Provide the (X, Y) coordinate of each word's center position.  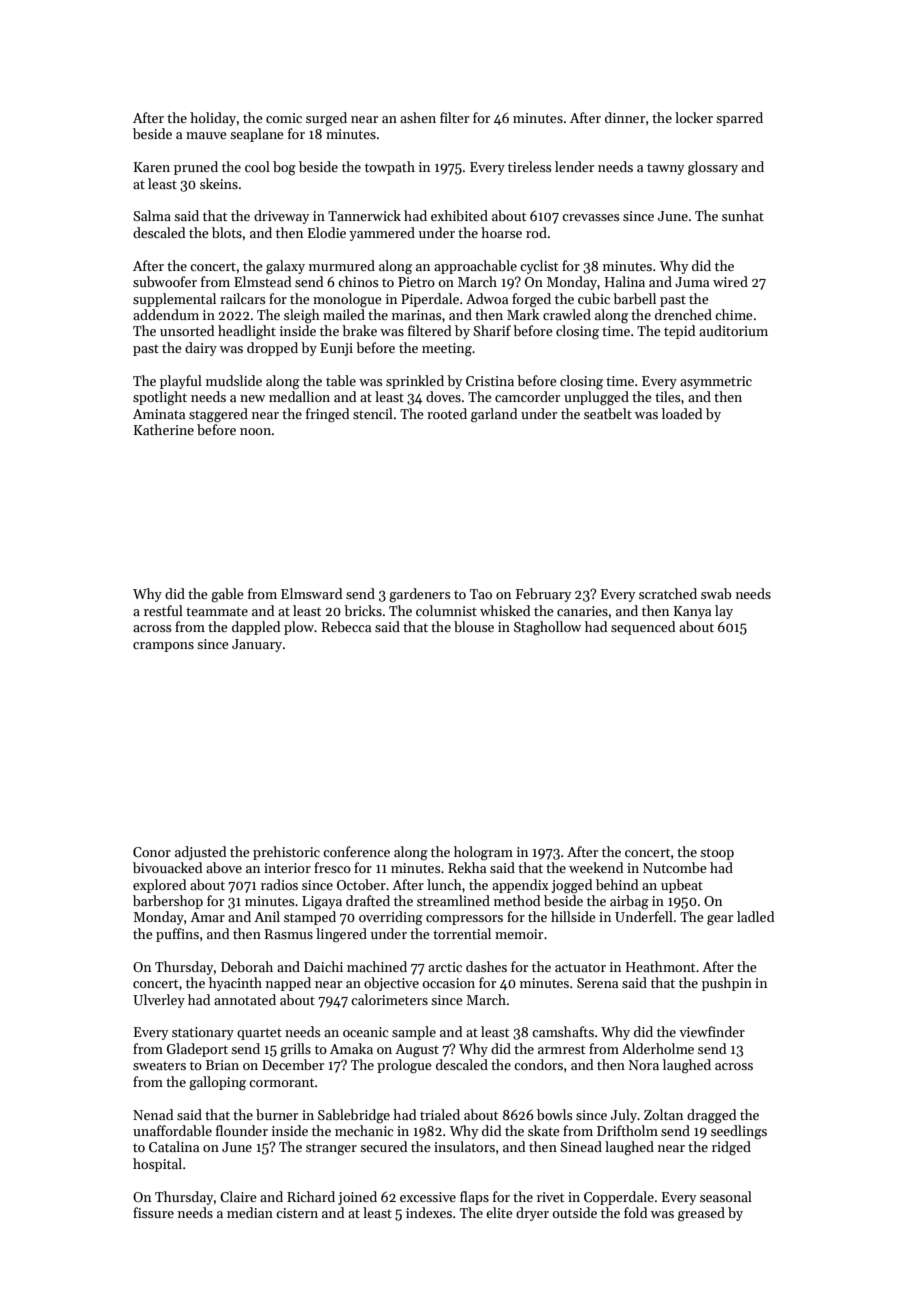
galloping (217, 1083)
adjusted (200, 853)
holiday (213, 119)
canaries (582, 611)
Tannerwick (364, 215)
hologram (483, 853)
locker (694, 117)
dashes (486, 966)
